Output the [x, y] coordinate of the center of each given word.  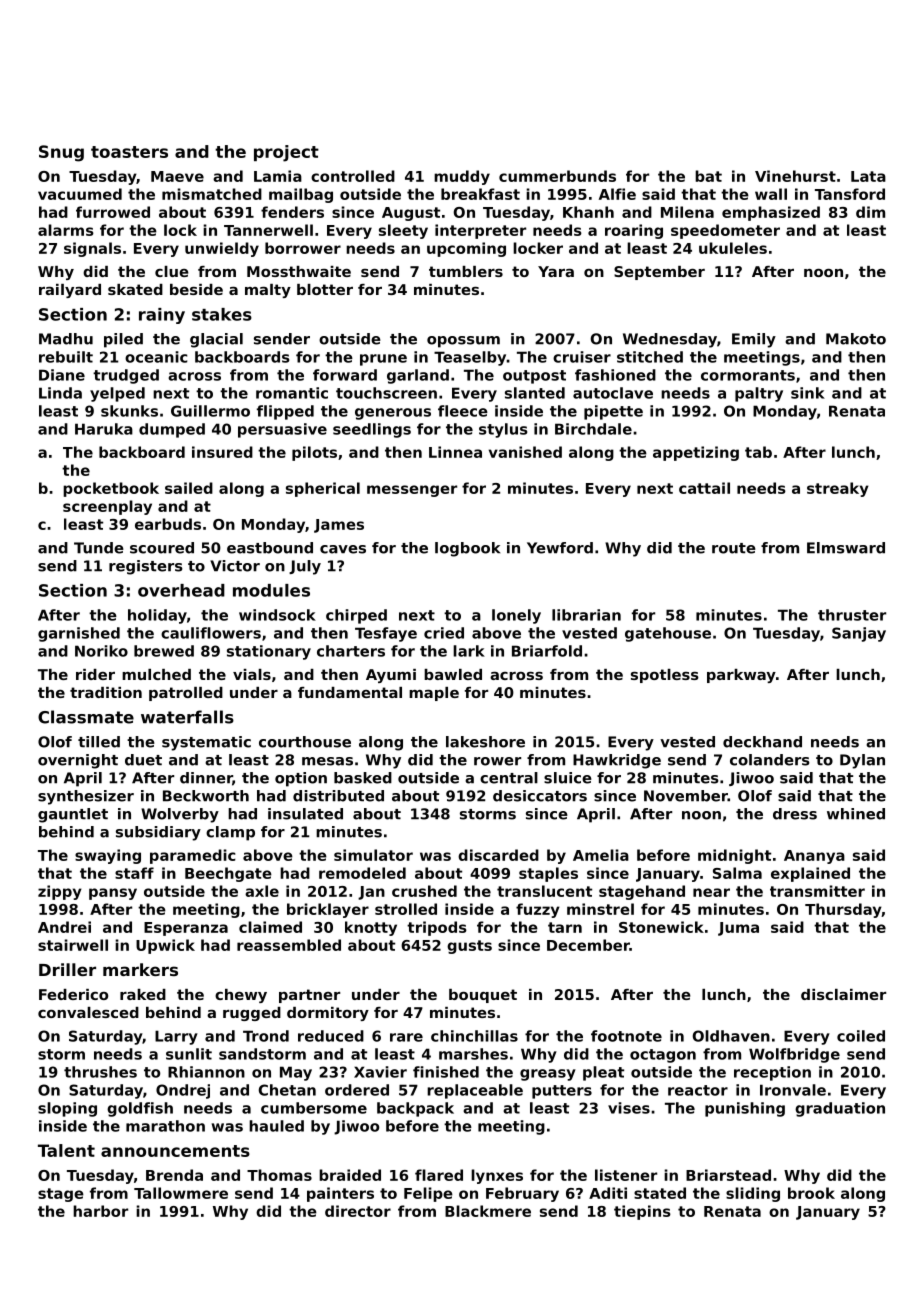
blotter [325, 289]
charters [351, 651]
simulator [373, 855]
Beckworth [206, 796]
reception [772, 1073]
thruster [852, 615]
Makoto [856, 339]
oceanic [156, 357]
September [659, 273]
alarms [66, 230]
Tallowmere [181, 1193]
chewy [241, 996]
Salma [737, 873]
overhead [181, 590]
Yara [556, 271]
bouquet [483, 996]
